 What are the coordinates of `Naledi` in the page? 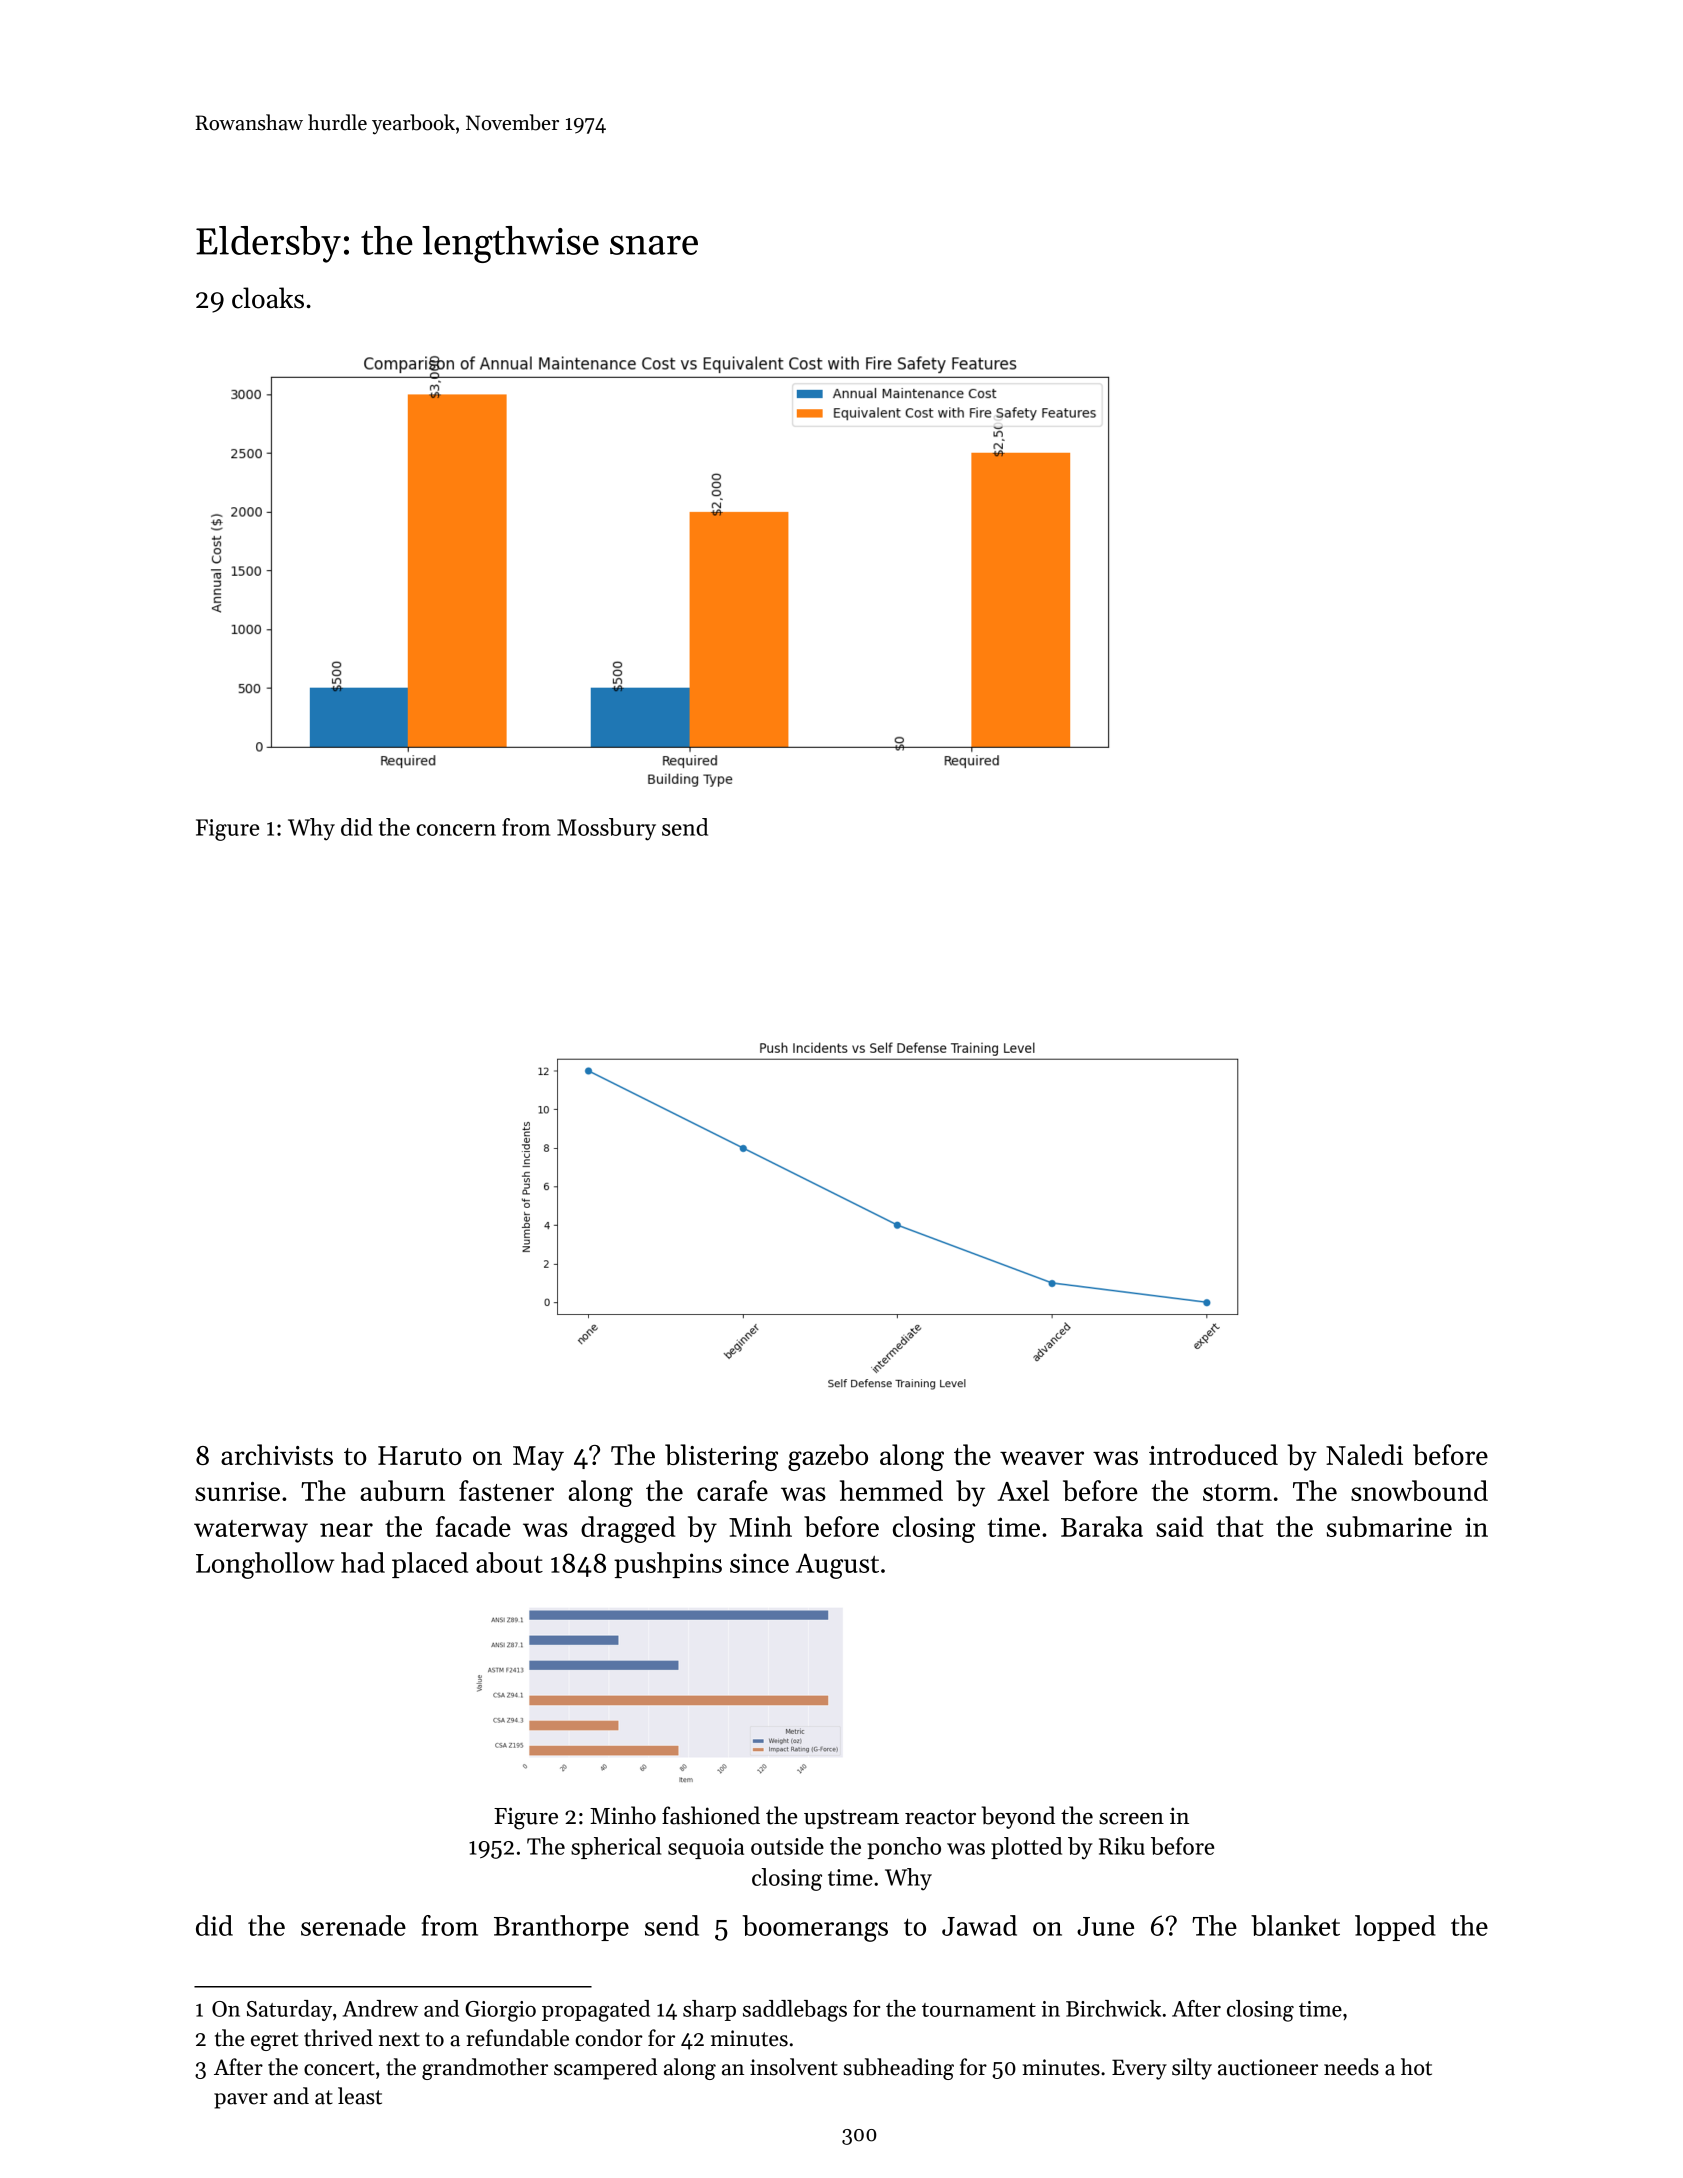 It's located at (1364, 1454).
